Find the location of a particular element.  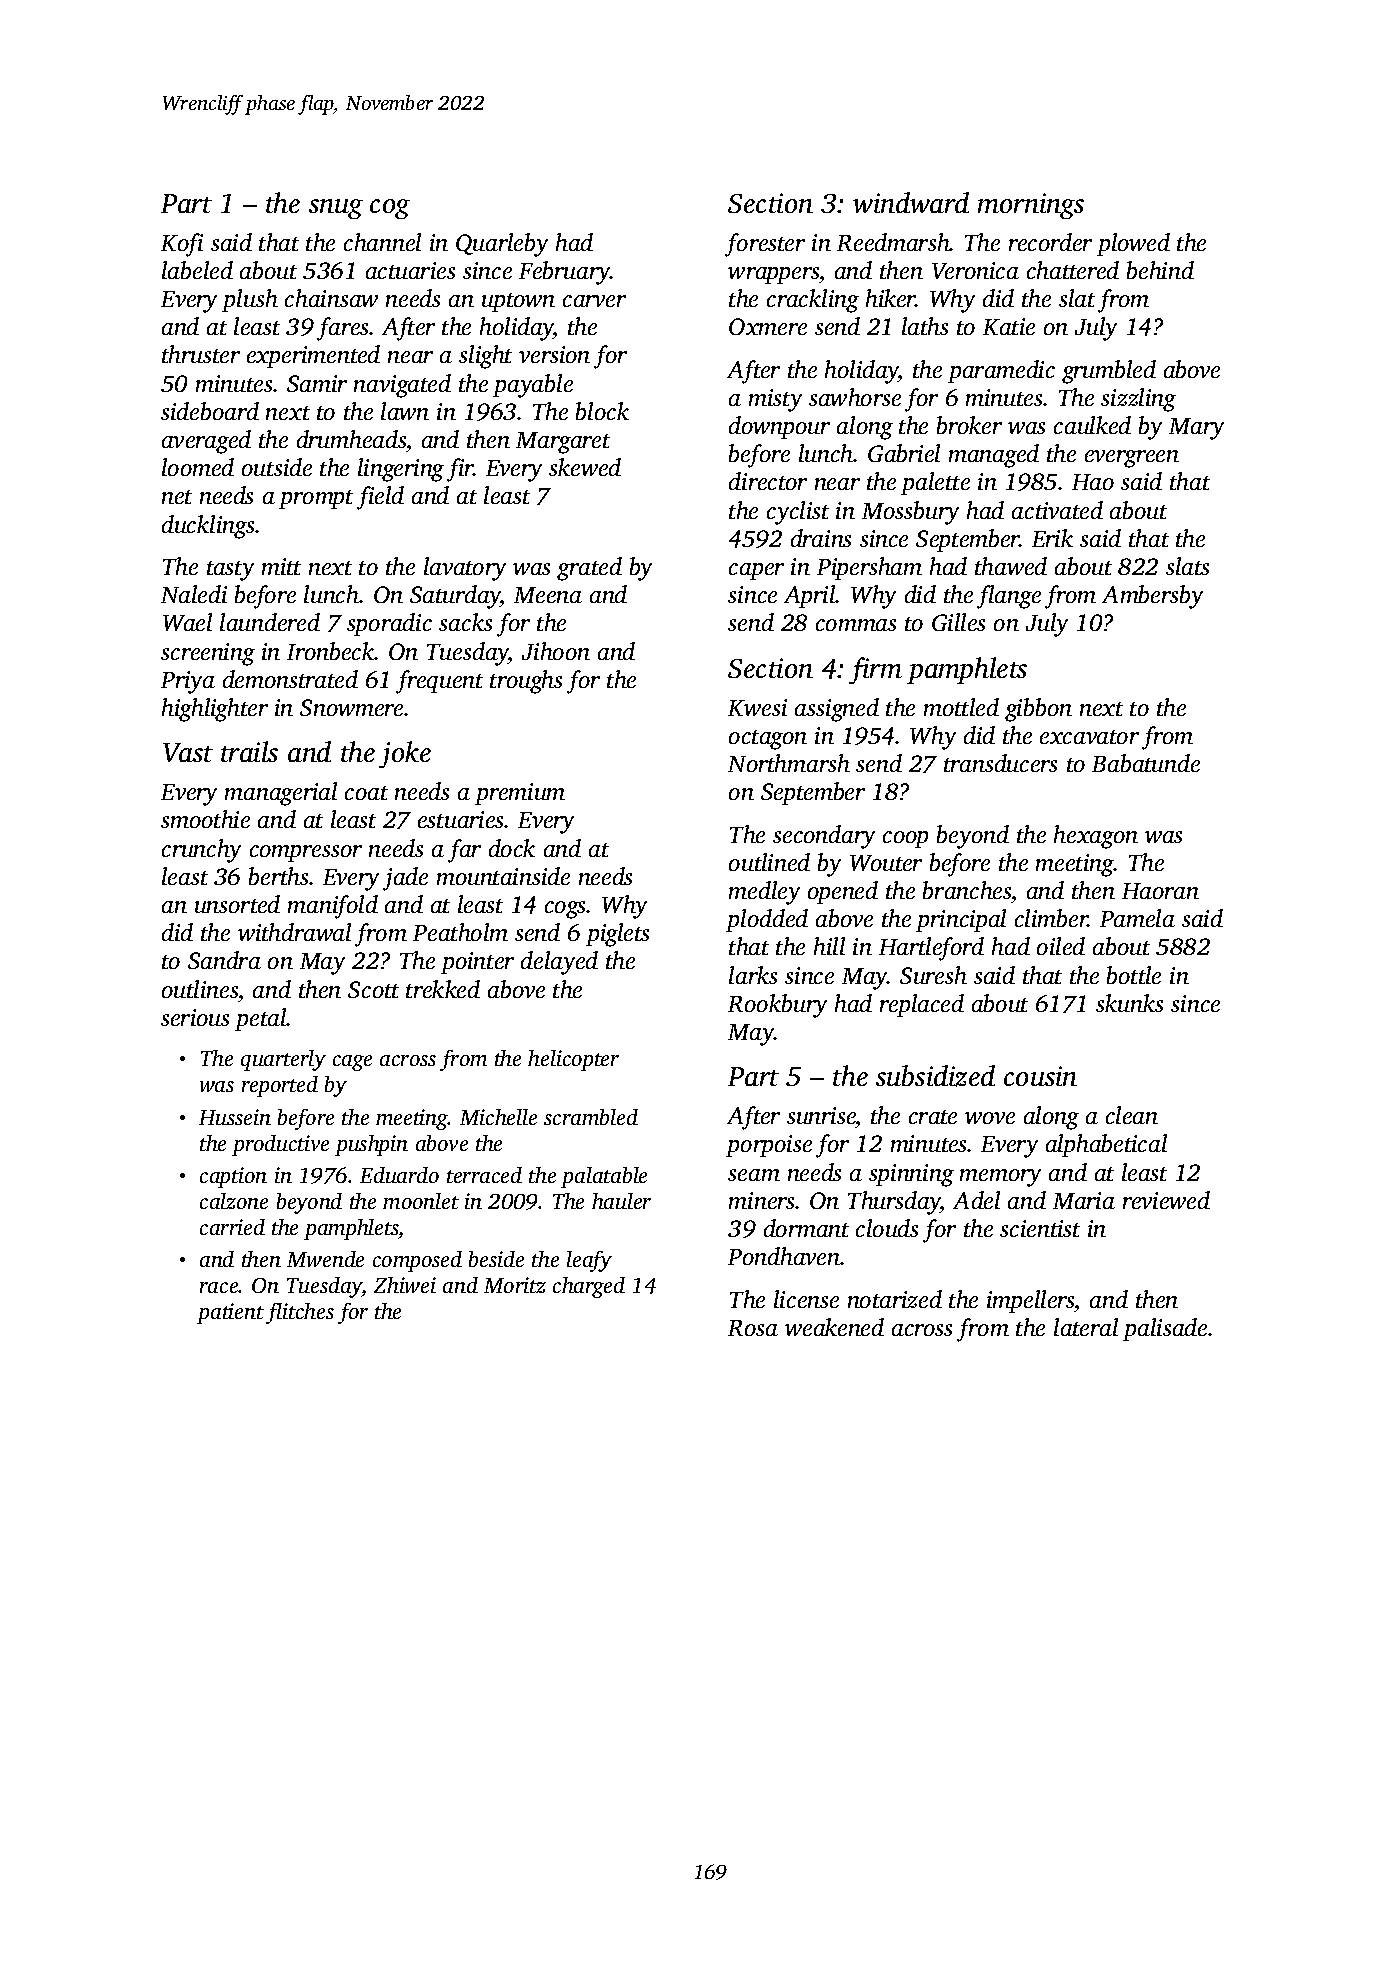

Haoran is located at coordinates (1160, 891).
